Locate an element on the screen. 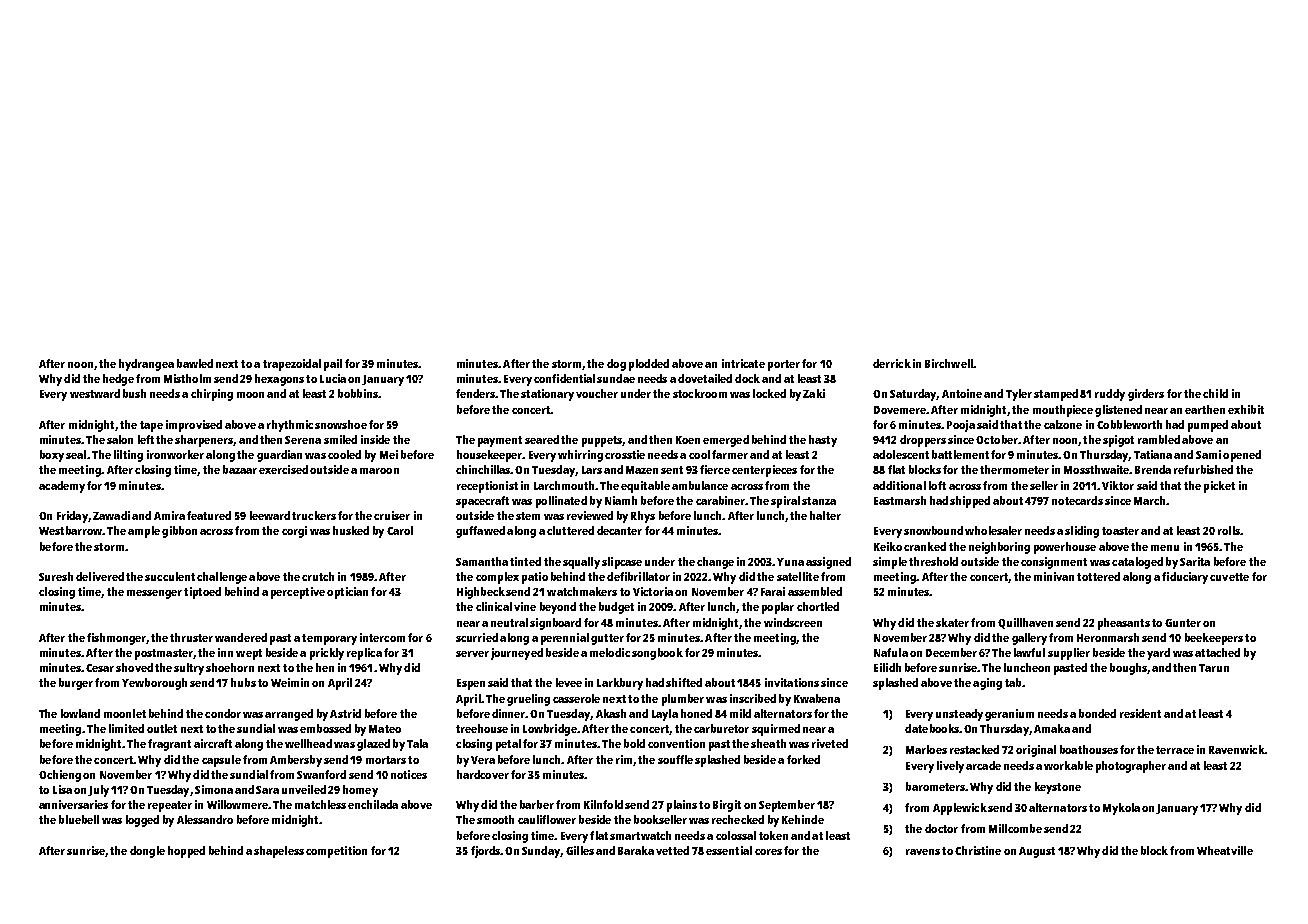 The image size is (1308, 924). Gunter is located at coordinates (1183, 623).
